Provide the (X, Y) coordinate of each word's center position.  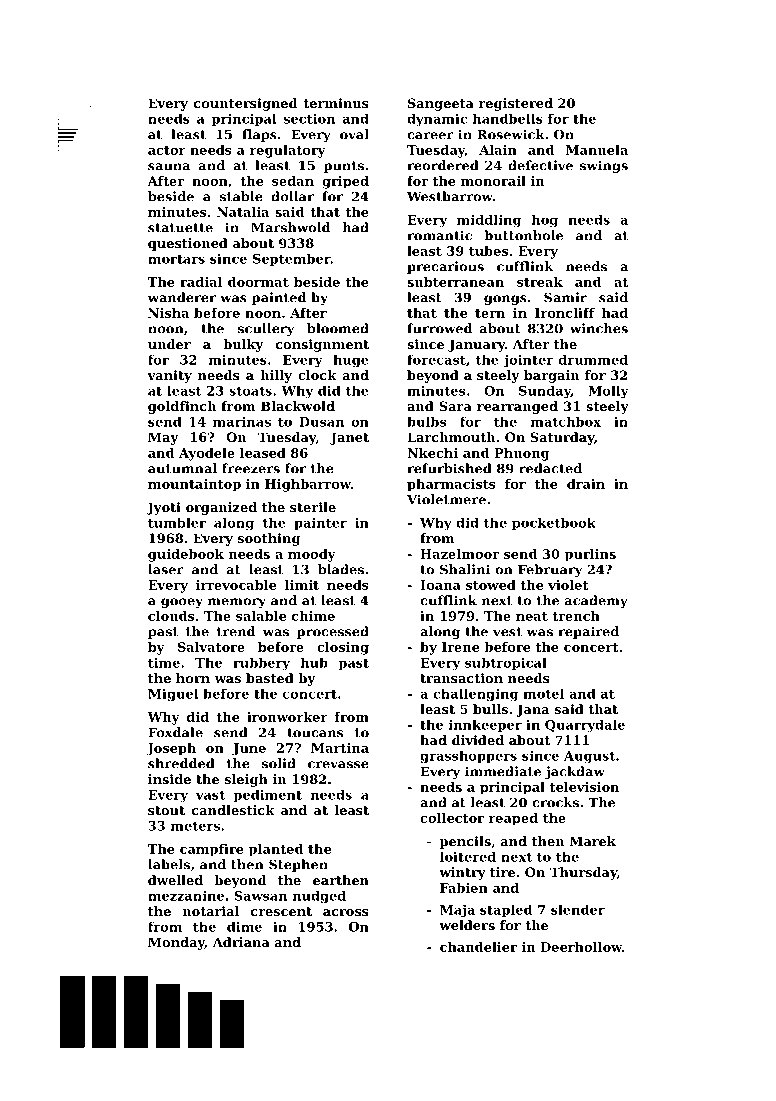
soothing (269, 539)
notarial (211, 911)
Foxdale (175, 732)
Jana (533, 710)
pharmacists (451, 485)
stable (241, 196)
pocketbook (554, 524)
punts (344, 167)
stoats (250, 391)
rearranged (517, 407)
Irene (460, 647)
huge (351, 360)
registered (516, 104)
